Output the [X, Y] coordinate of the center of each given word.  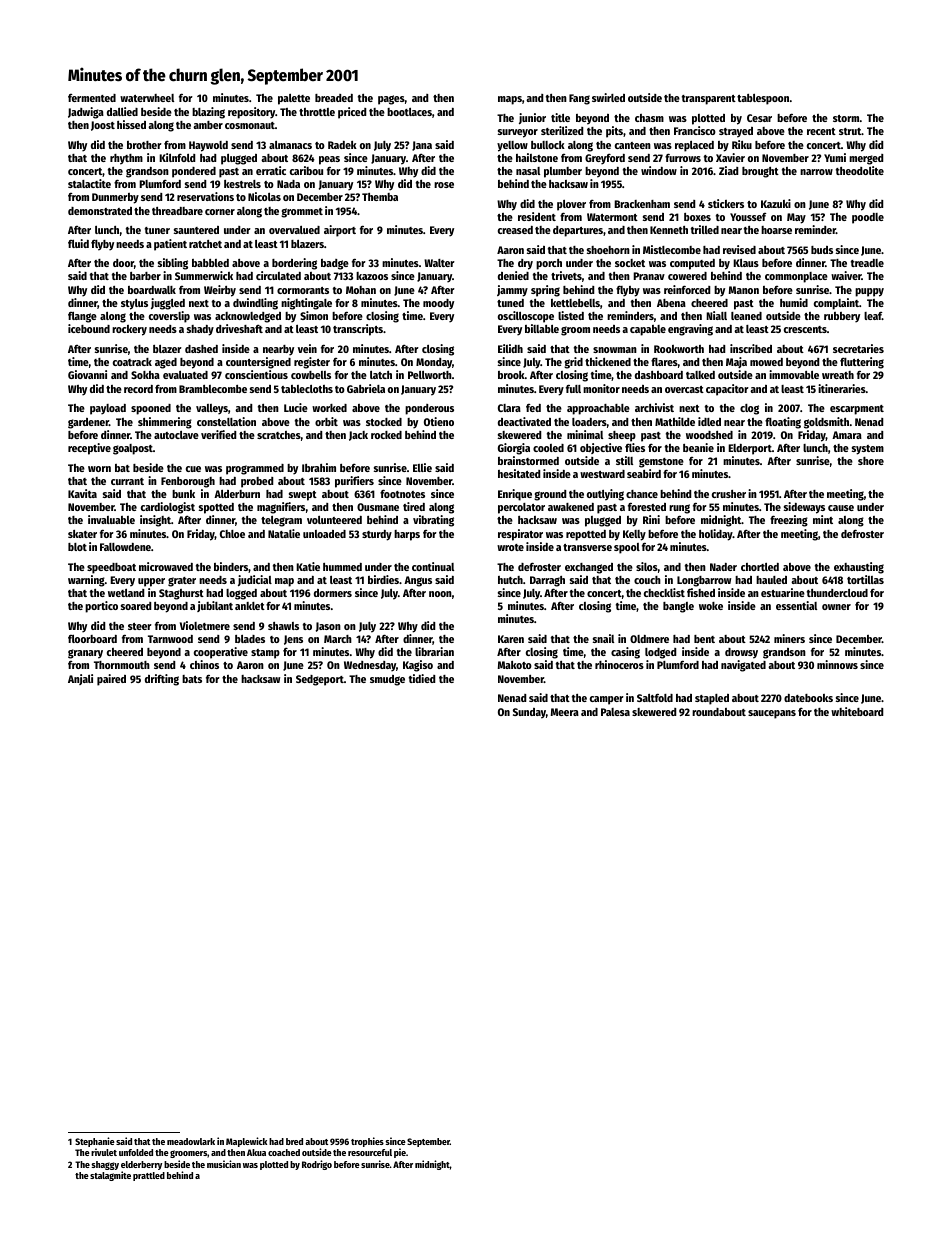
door [123, 263]
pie [400, 1153]
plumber [563, 172]
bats [192, 679]
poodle [868, 218]
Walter [439, 263]
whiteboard [857, 711]
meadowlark [191, 1141]
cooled [548, 448]
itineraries [842, 388]
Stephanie [95, 1142]
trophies [367, 1142]
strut [850, 131]
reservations [205, 196]
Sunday [529, 713]
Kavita [82, 493]
